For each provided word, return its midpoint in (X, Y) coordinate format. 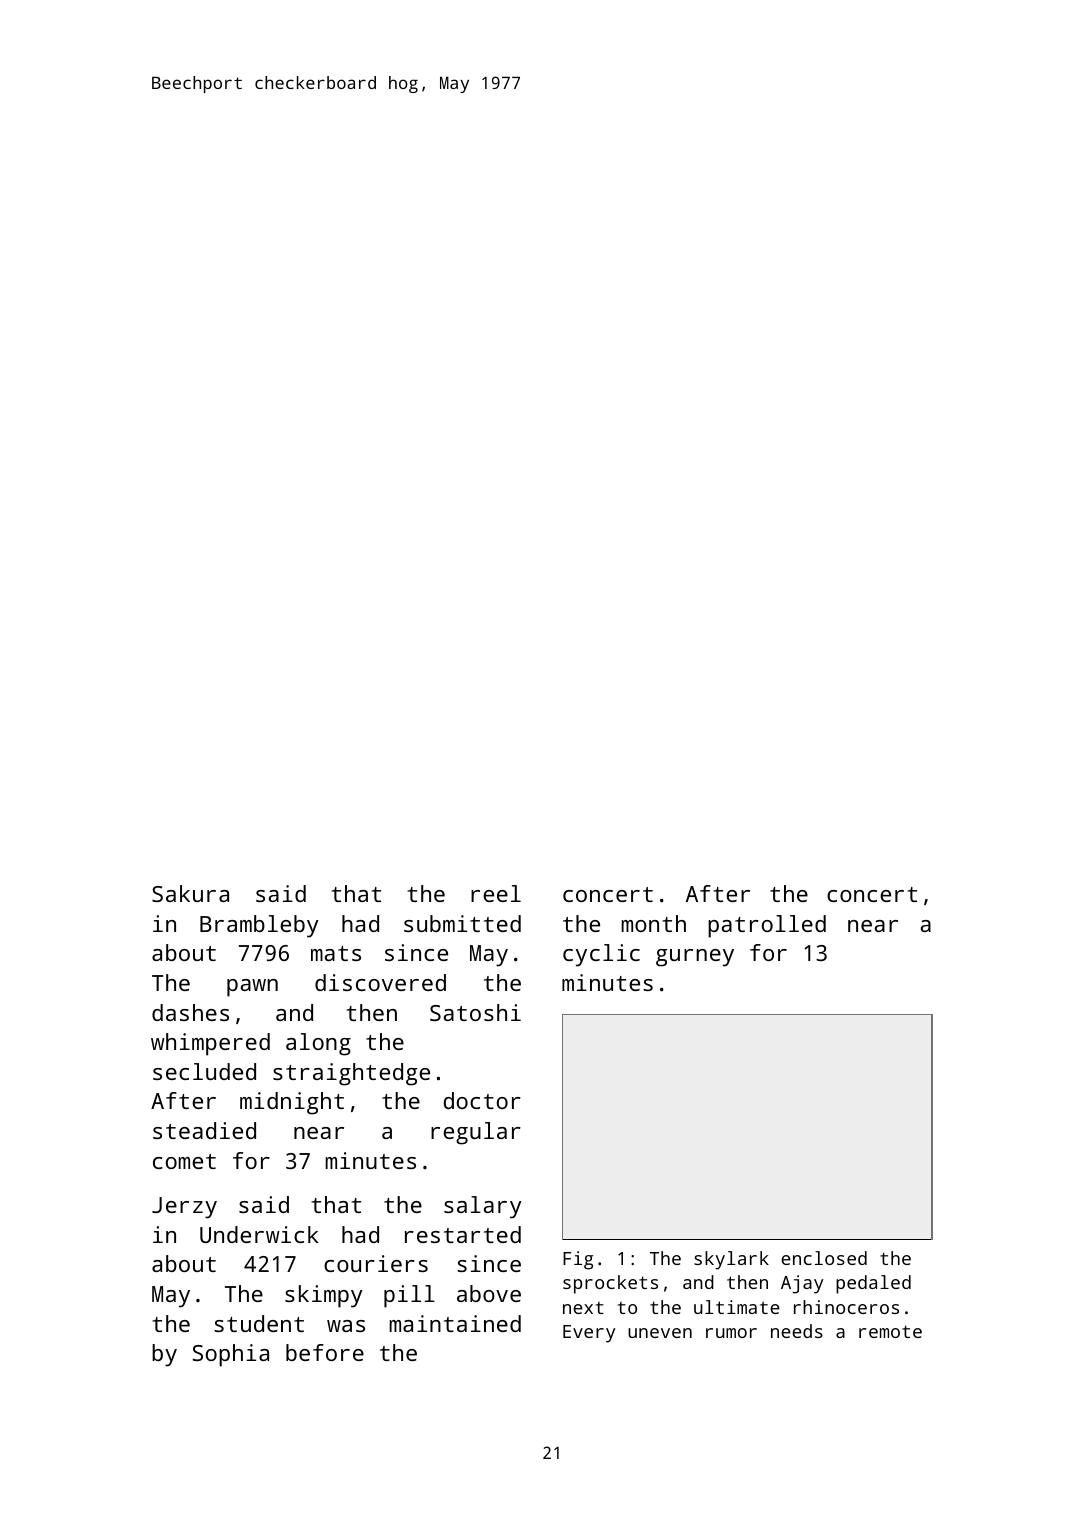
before (325, 1352)
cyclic (601, 955)
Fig (578, 1260)
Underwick (259, 1234)
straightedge (351, 1074)
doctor (482, 1100)
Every (589, 1334)
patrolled (767, 926)
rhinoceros (846, 1307)
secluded (204, 1071)
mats (336, 953)
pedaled (873, 1284)
